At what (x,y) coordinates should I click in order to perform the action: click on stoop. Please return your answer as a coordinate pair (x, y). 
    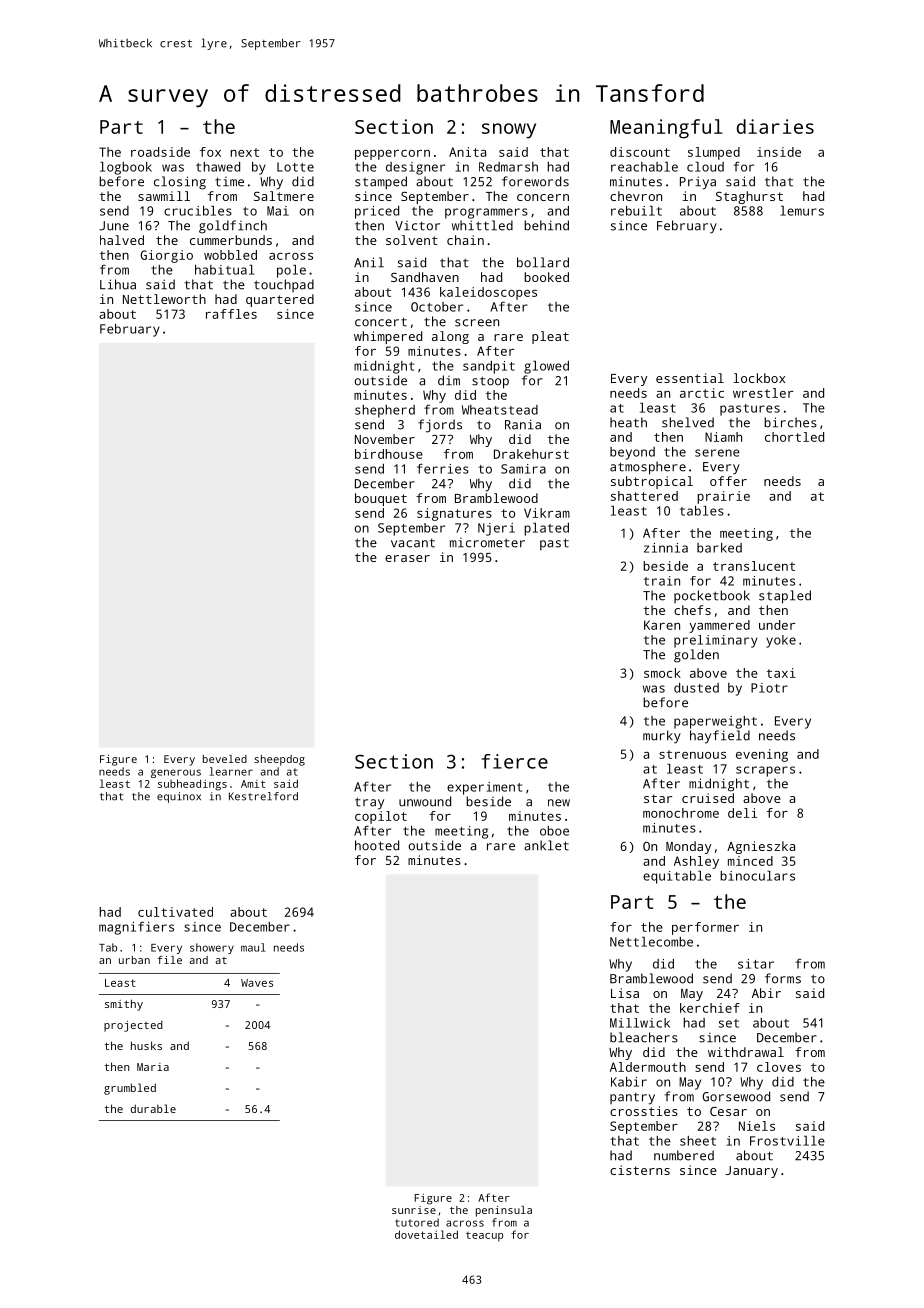
    Looking at the image, I should click on (490, 382).
